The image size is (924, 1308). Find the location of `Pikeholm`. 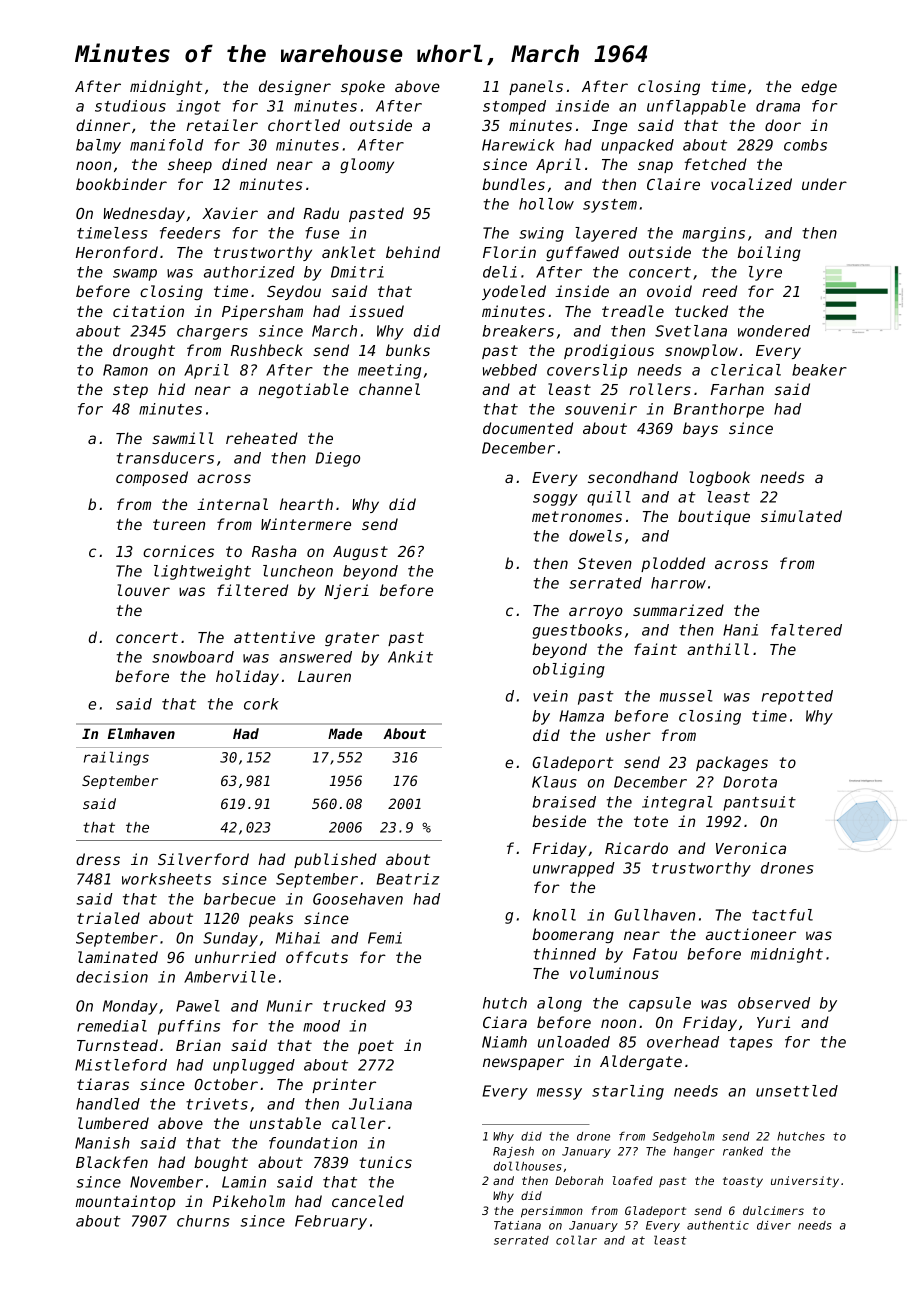

Pikeholm is located at coordinates (249, 1201).
